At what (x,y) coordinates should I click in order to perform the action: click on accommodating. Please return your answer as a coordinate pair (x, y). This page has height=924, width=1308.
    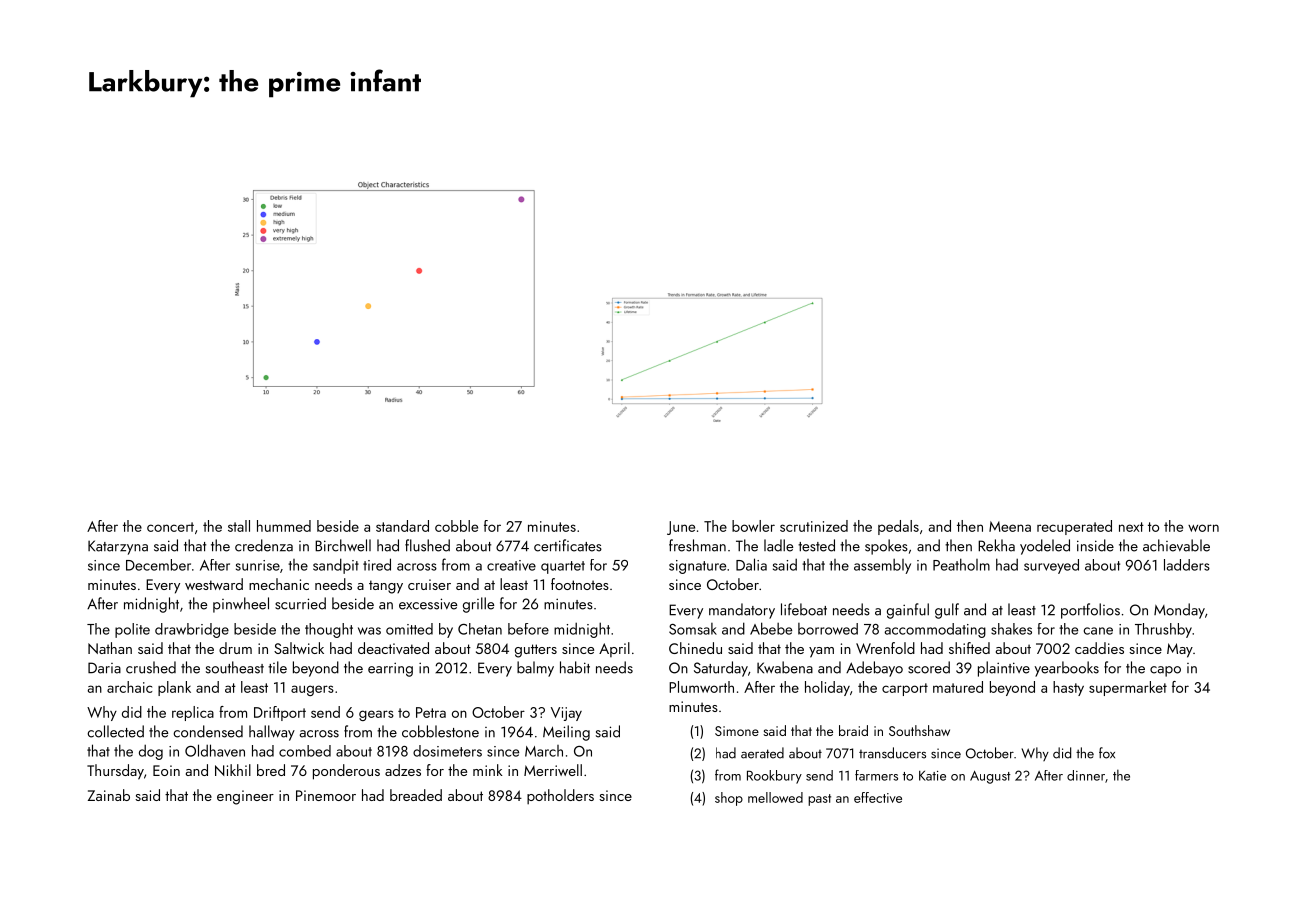
    Looking at the image, I should click on (935, 630).
